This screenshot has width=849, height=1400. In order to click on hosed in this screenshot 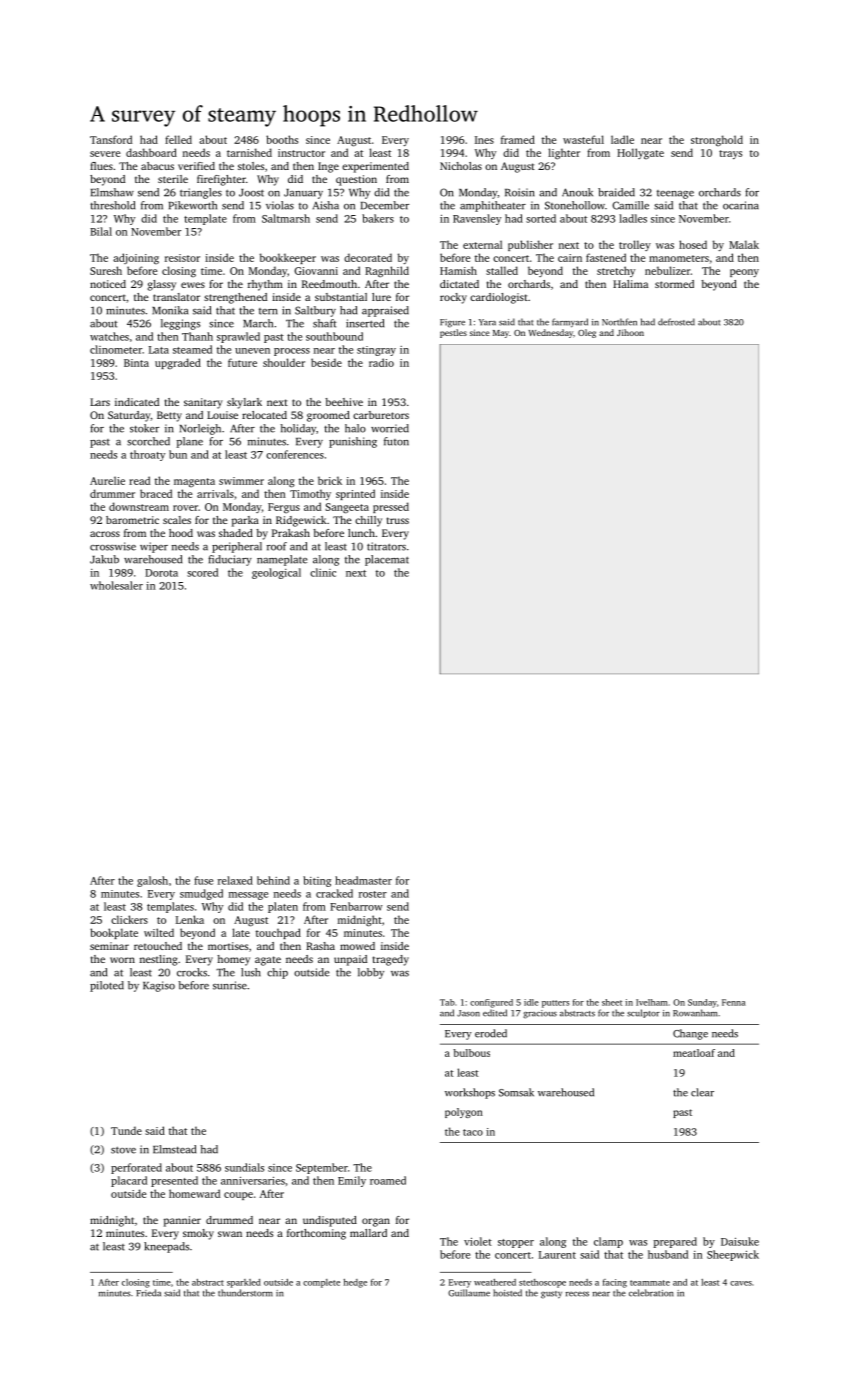, I will do `click(693, 244)`.
